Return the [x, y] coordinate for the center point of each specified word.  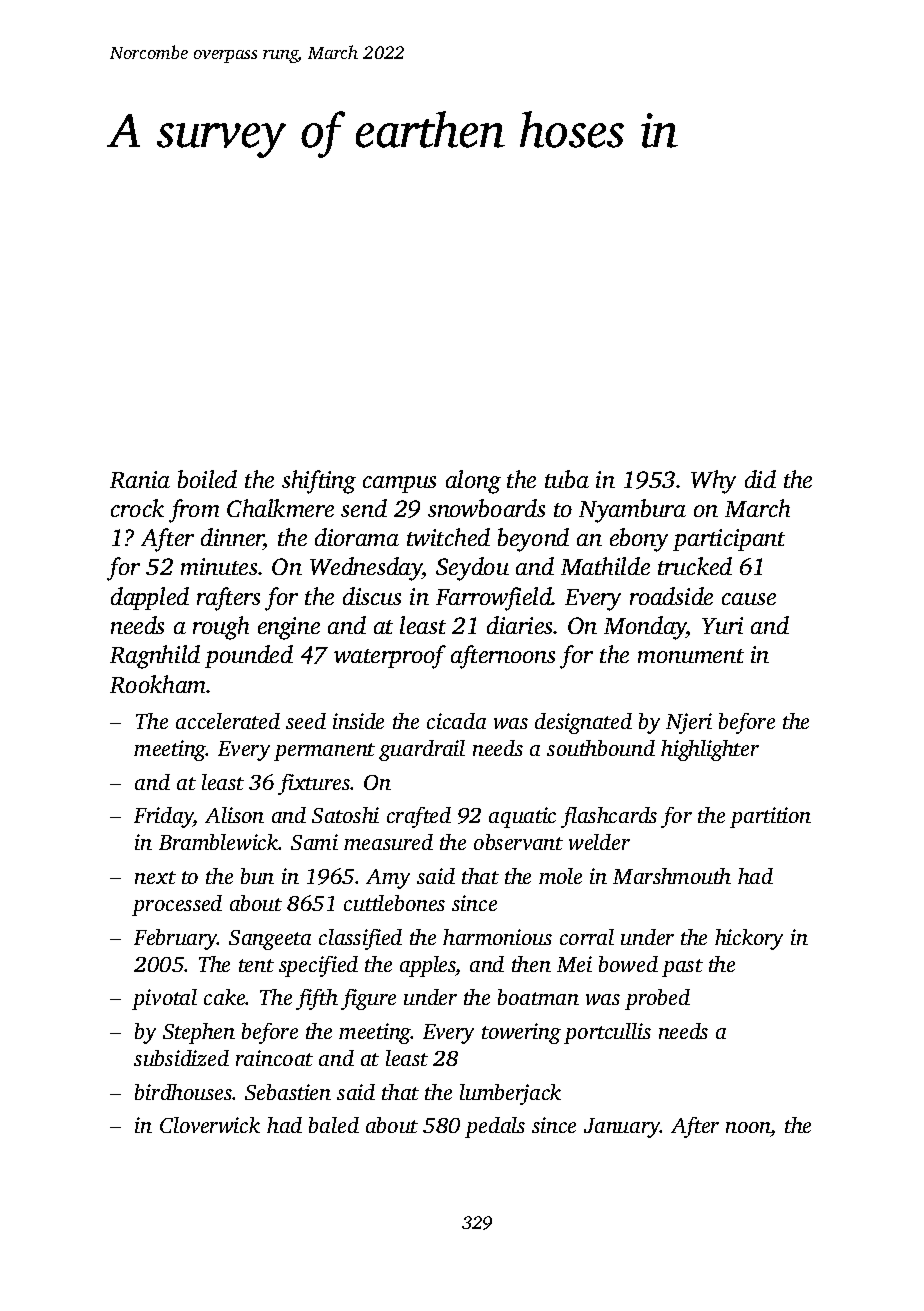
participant [729, 540]
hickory [749, 939]
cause [749, 599]
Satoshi [345, 815]
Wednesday [366, 569]
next [155, 877]
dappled [150, 598]
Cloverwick [210, 1125]
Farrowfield [494, 599]
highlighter [710, 750]
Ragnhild [155, 657]
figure [368, 999]
